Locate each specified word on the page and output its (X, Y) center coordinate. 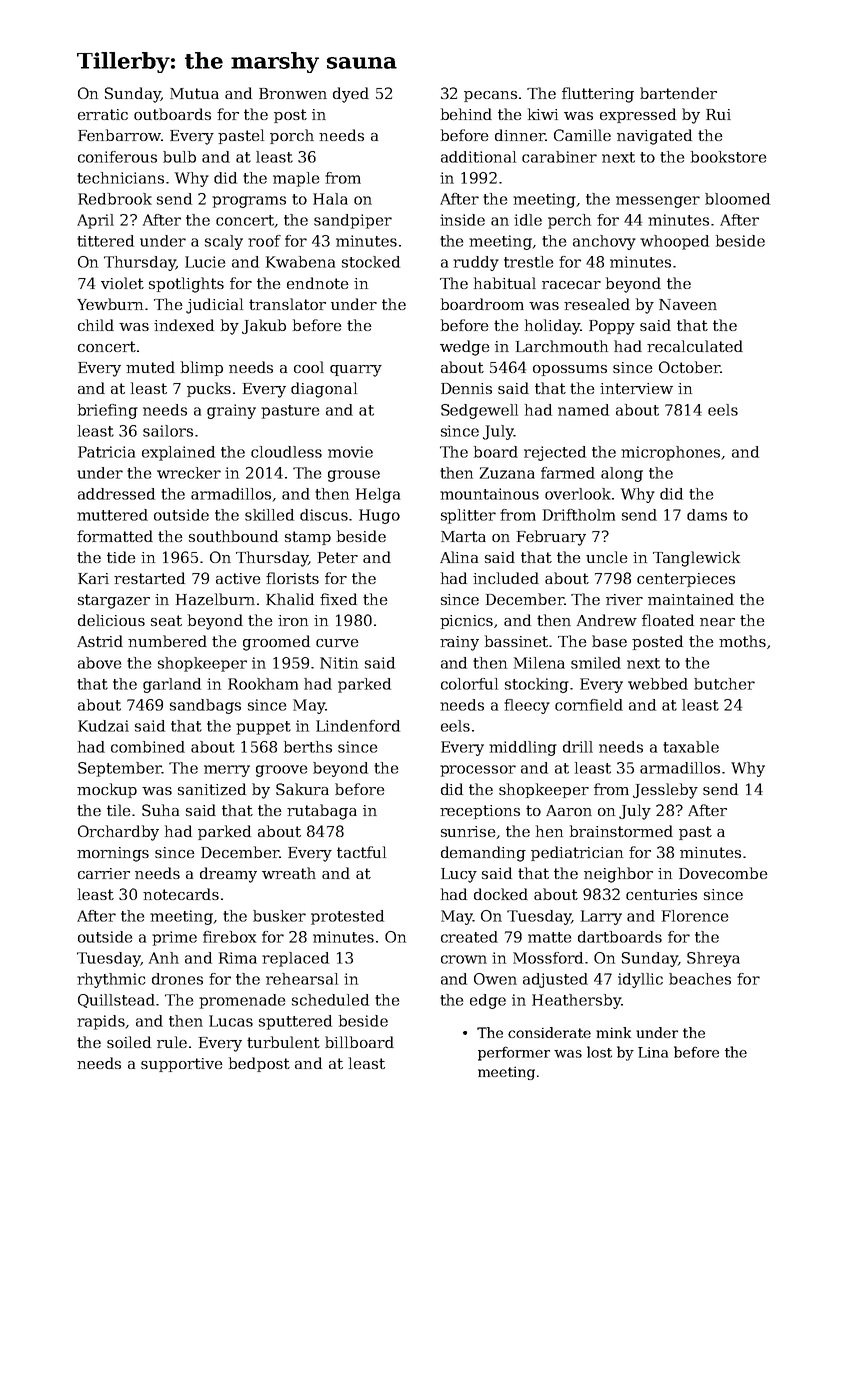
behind (466, 114)
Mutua (194, 93)
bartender (678, 93)
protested (347, 917)
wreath (289, 873)
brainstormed (621, 831)
